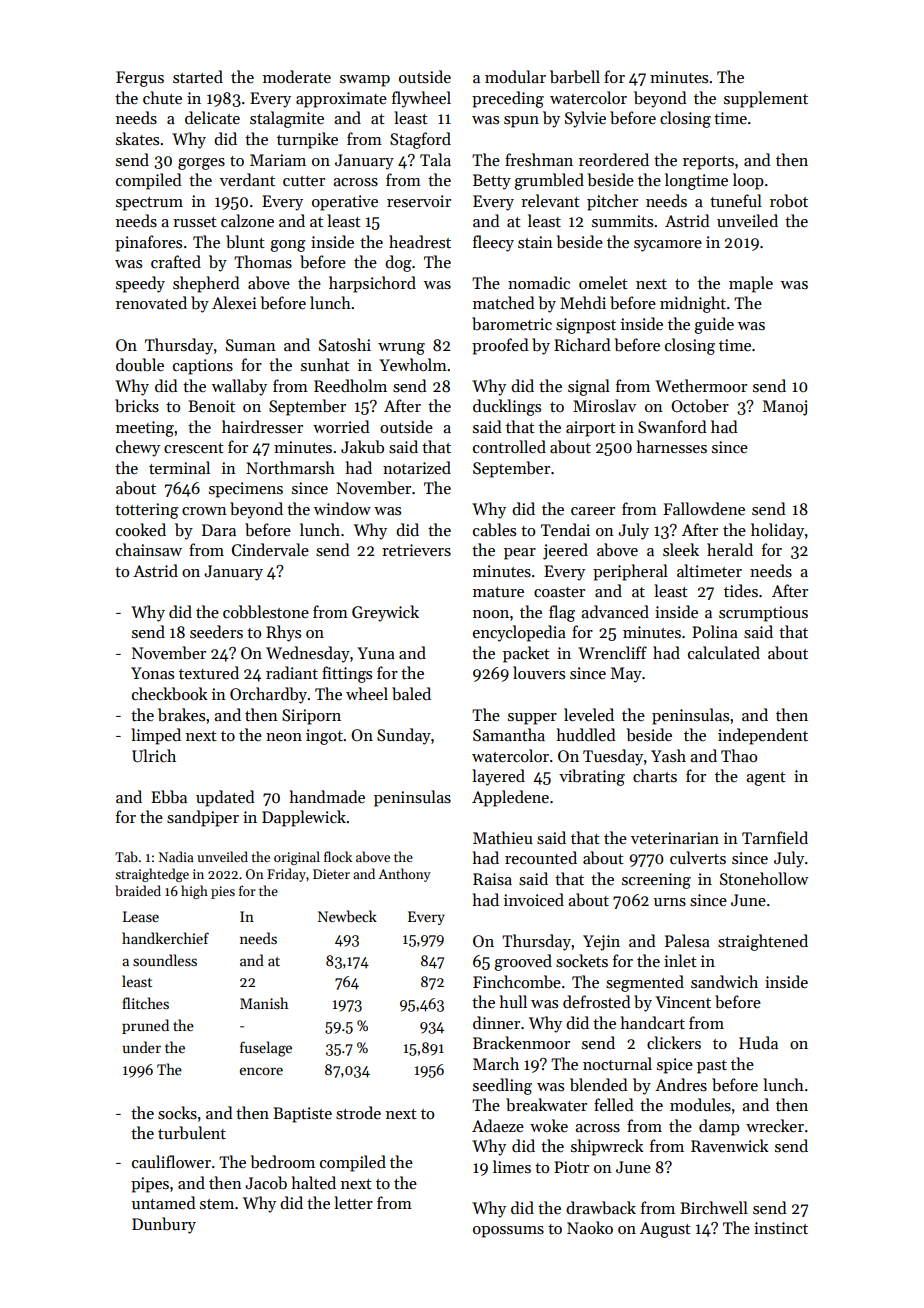 This screenshot has height=1308, width=924. I want to click on spectrum, so click(149, 204).
